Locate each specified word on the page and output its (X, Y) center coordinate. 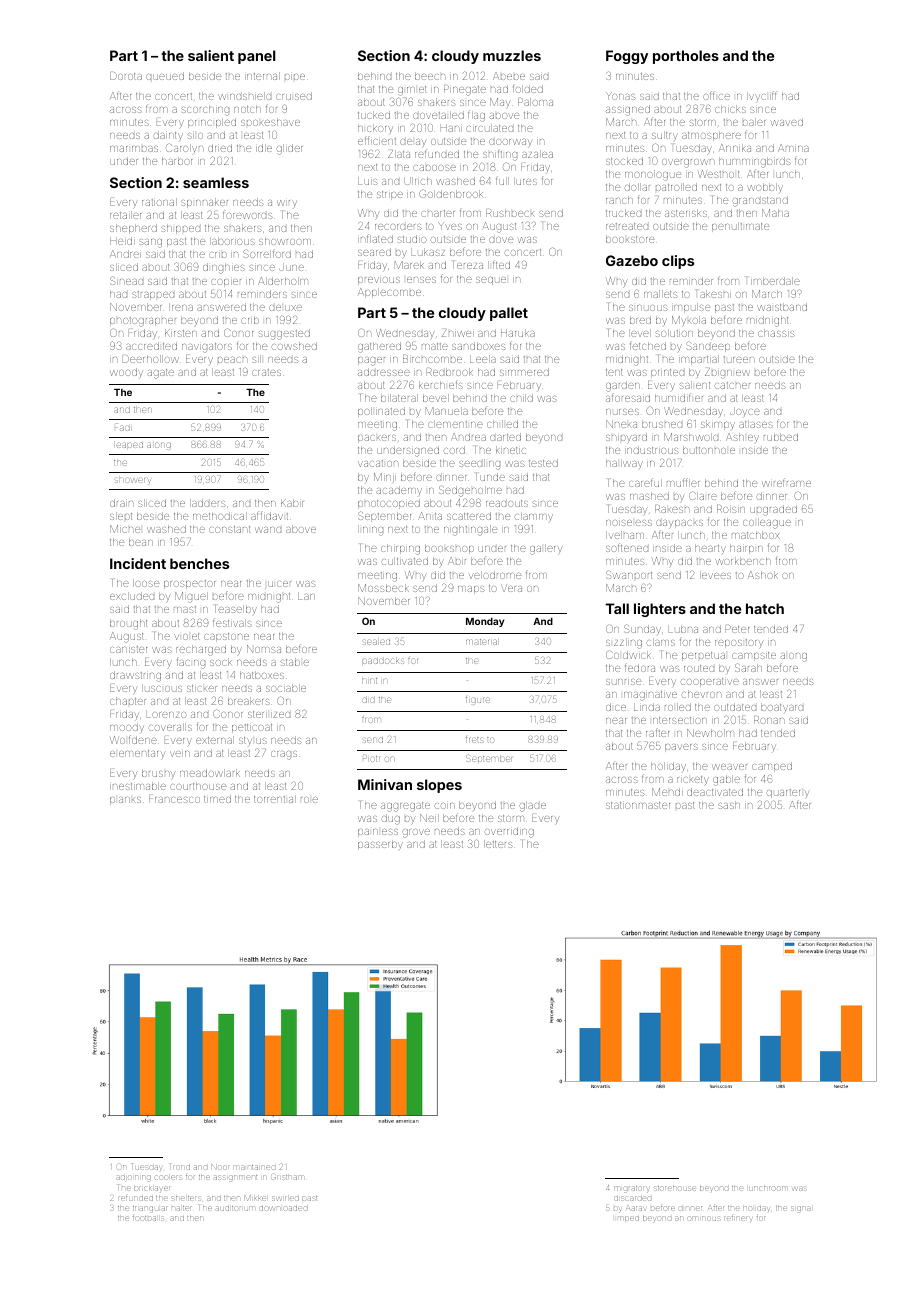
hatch (765, 608)
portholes (686, 57)
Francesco (174, 799)
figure (478, 701)
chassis (776, 333)
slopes (439, 786)
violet (187, 636)
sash (729, 805)
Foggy (627, 57)
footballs (148, 1218)
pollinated (381, 412)
